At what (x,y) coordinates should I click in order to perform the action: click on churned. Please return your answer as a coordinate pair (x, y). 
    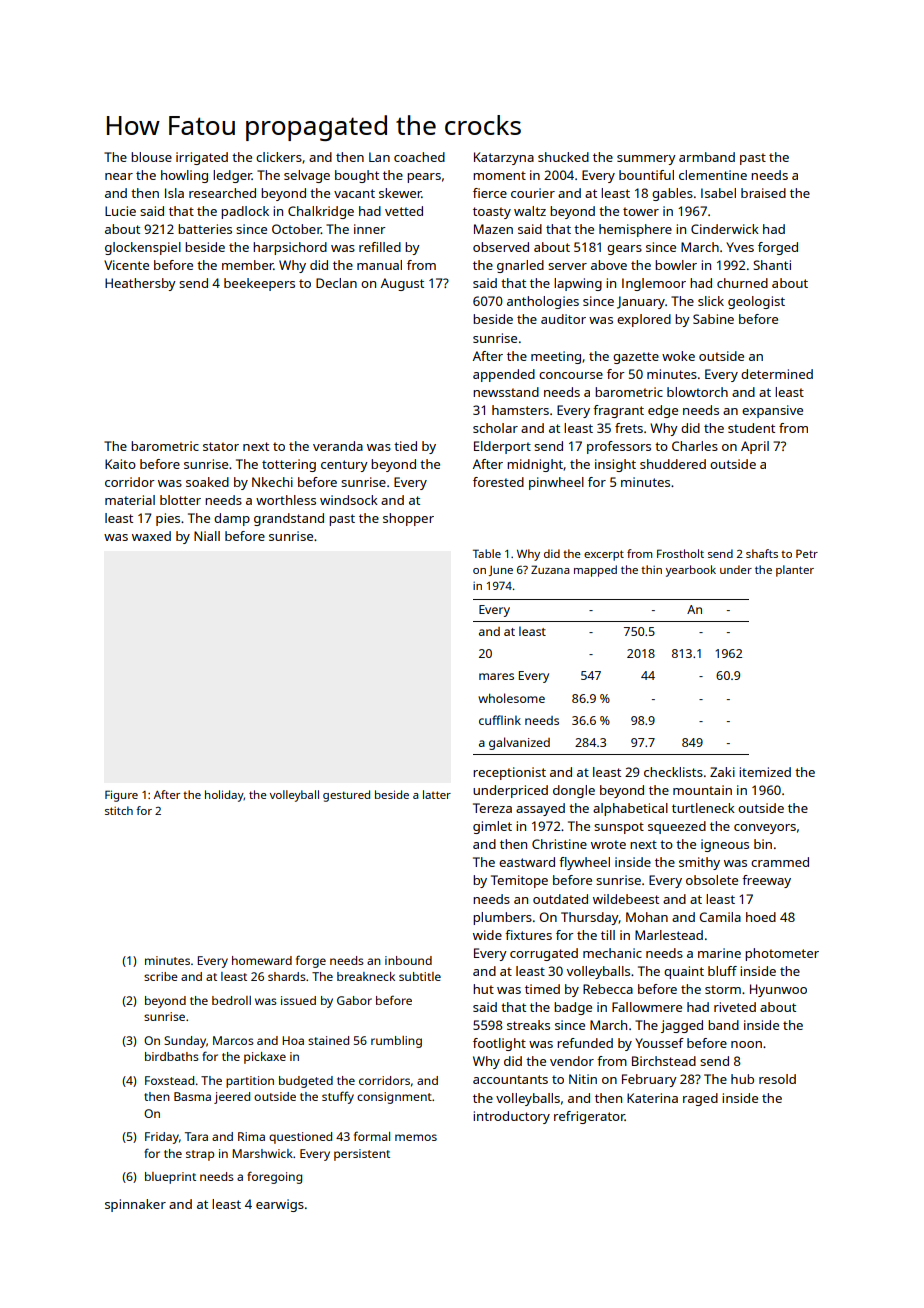
    Looking at the image, I should click on (742, 283).
